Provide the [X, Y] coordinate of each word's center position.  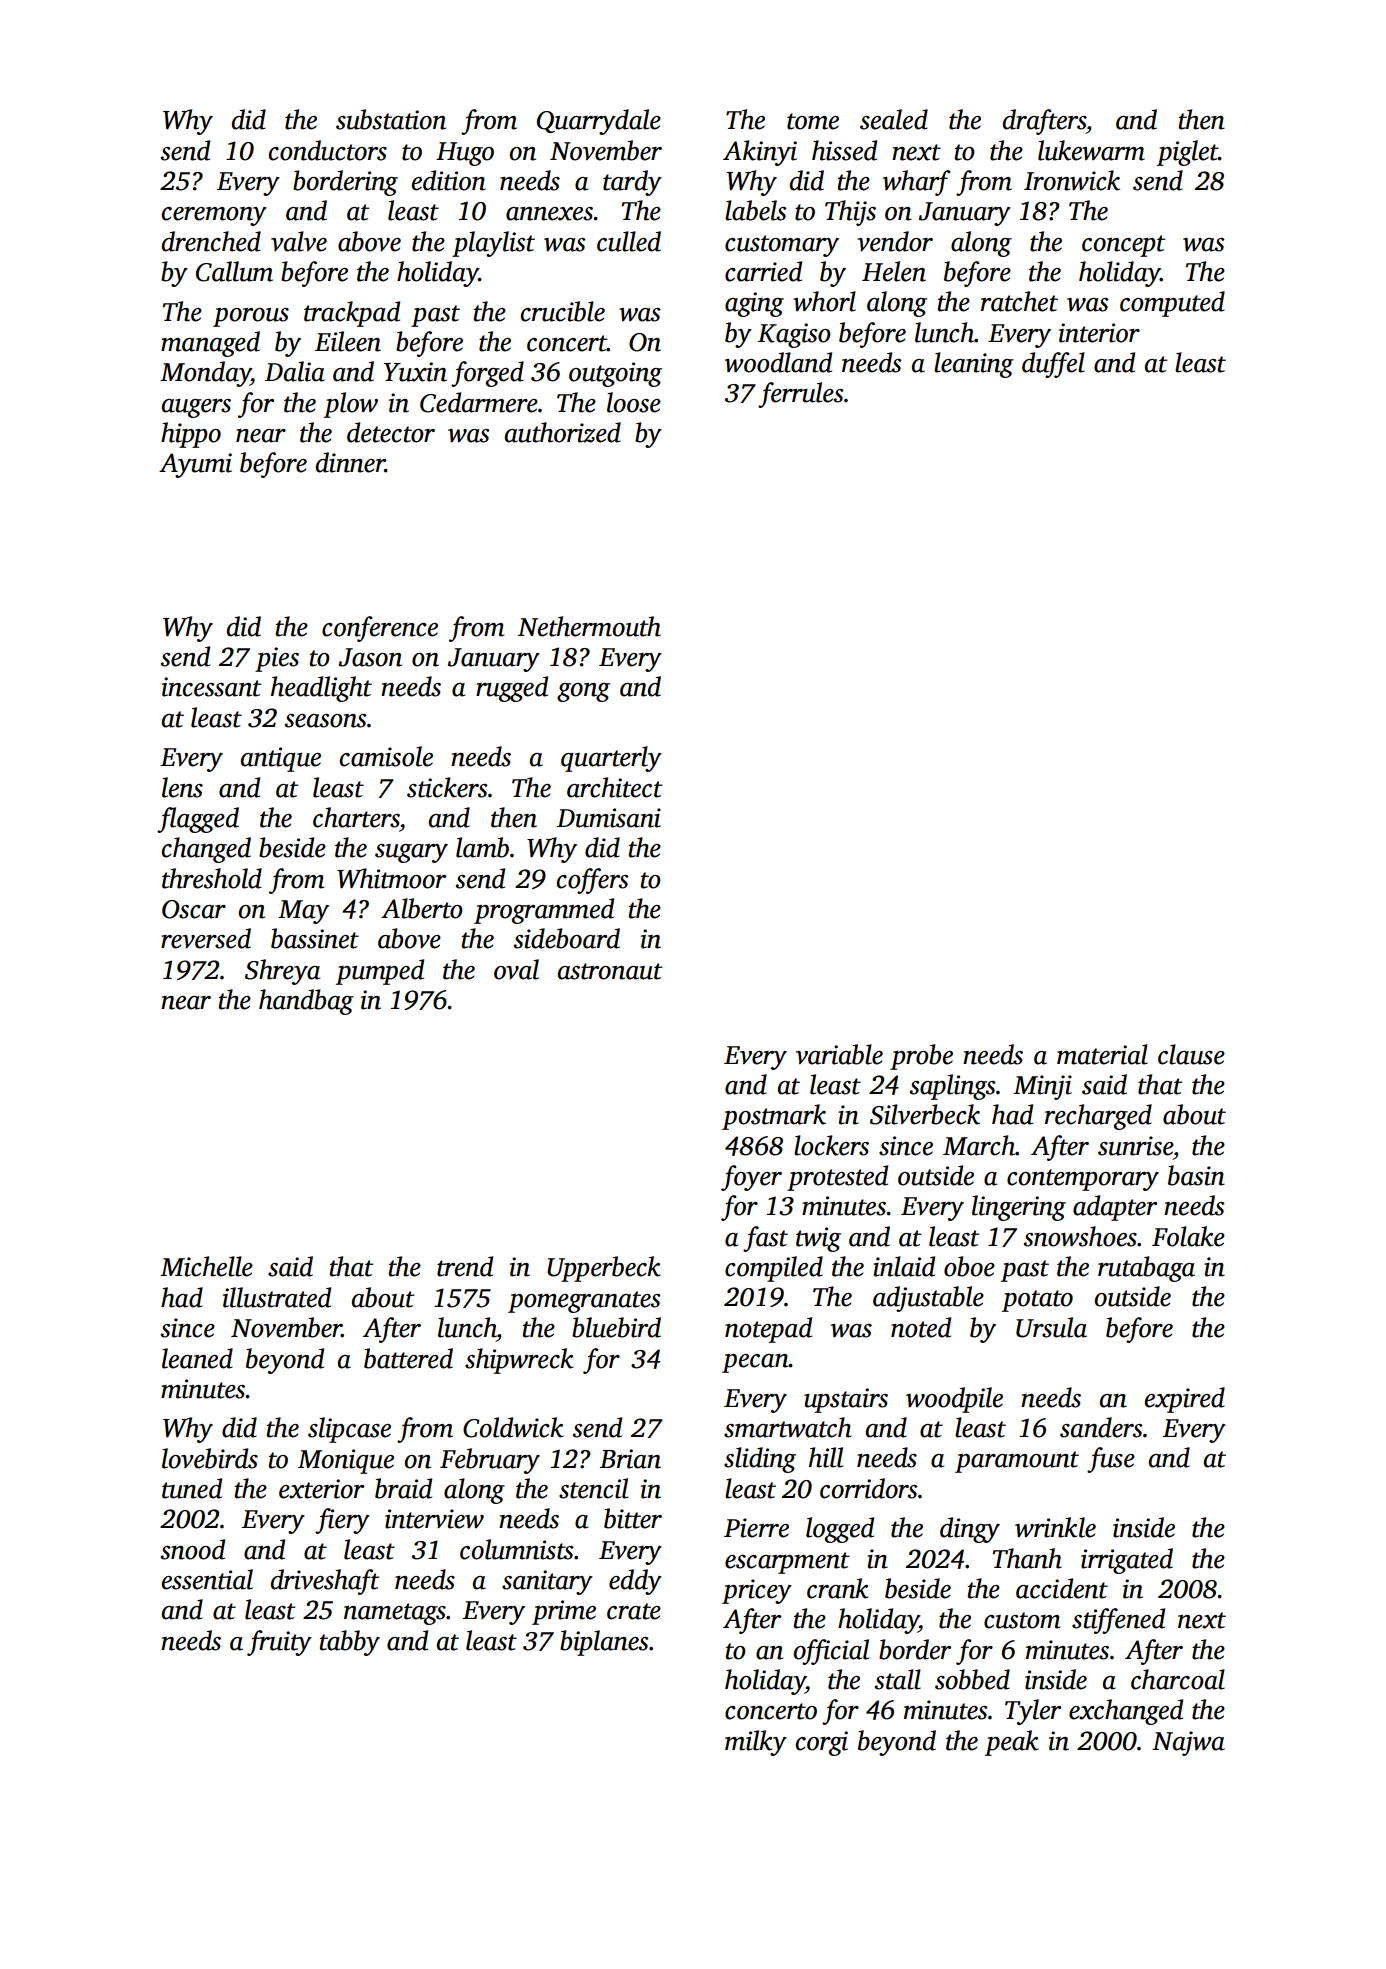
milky [756, 1743]
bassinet [315, 938]
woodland [778, 362]
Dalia [295, 371]
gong [583, 692]
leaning [974, 365]
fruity [279, 1643]
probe [921, 1057]
